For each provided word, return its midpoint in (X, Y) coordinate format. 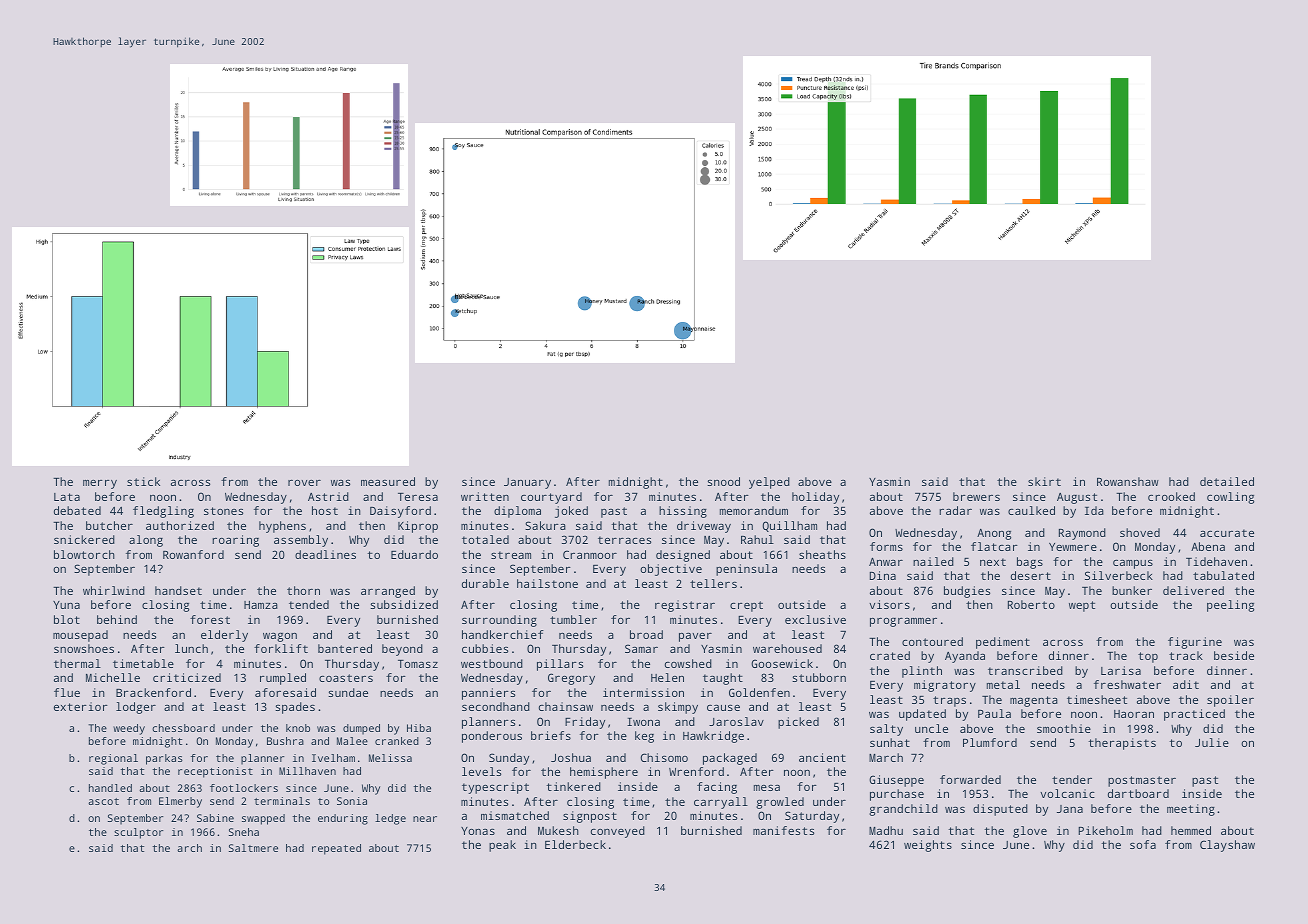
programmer (903, 622)
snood (723, 481)
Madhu (886, 830)
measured (388, 481)
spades (295, 708)
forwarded (970, 779)
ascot (103, 801)
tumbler (573, 619)
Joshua (571, 757)
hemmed (1191, 830)
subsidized (404, 604)
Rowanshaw (1128, 481)
